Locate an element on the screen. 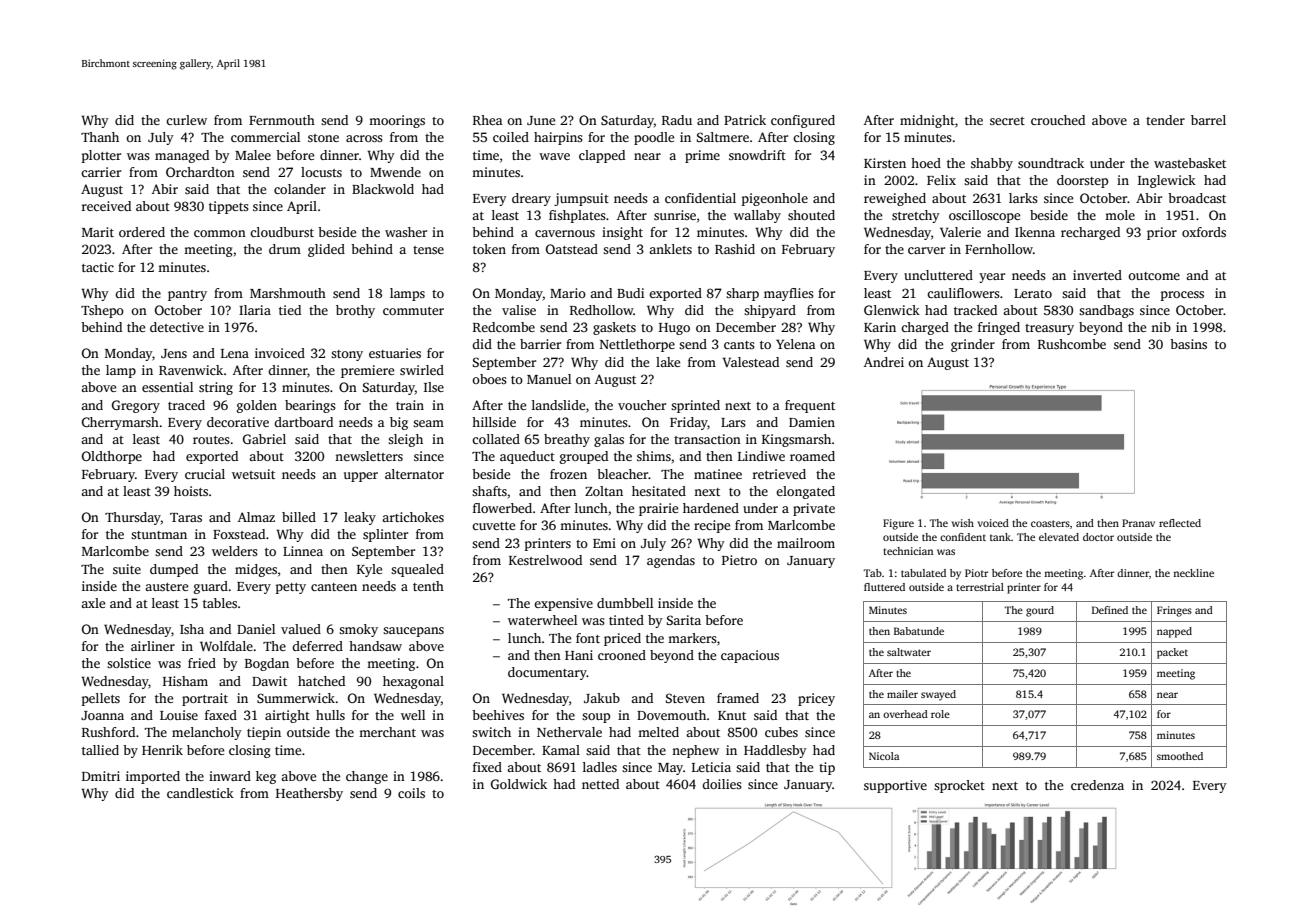  tied is located at coordinates (290, 310).
